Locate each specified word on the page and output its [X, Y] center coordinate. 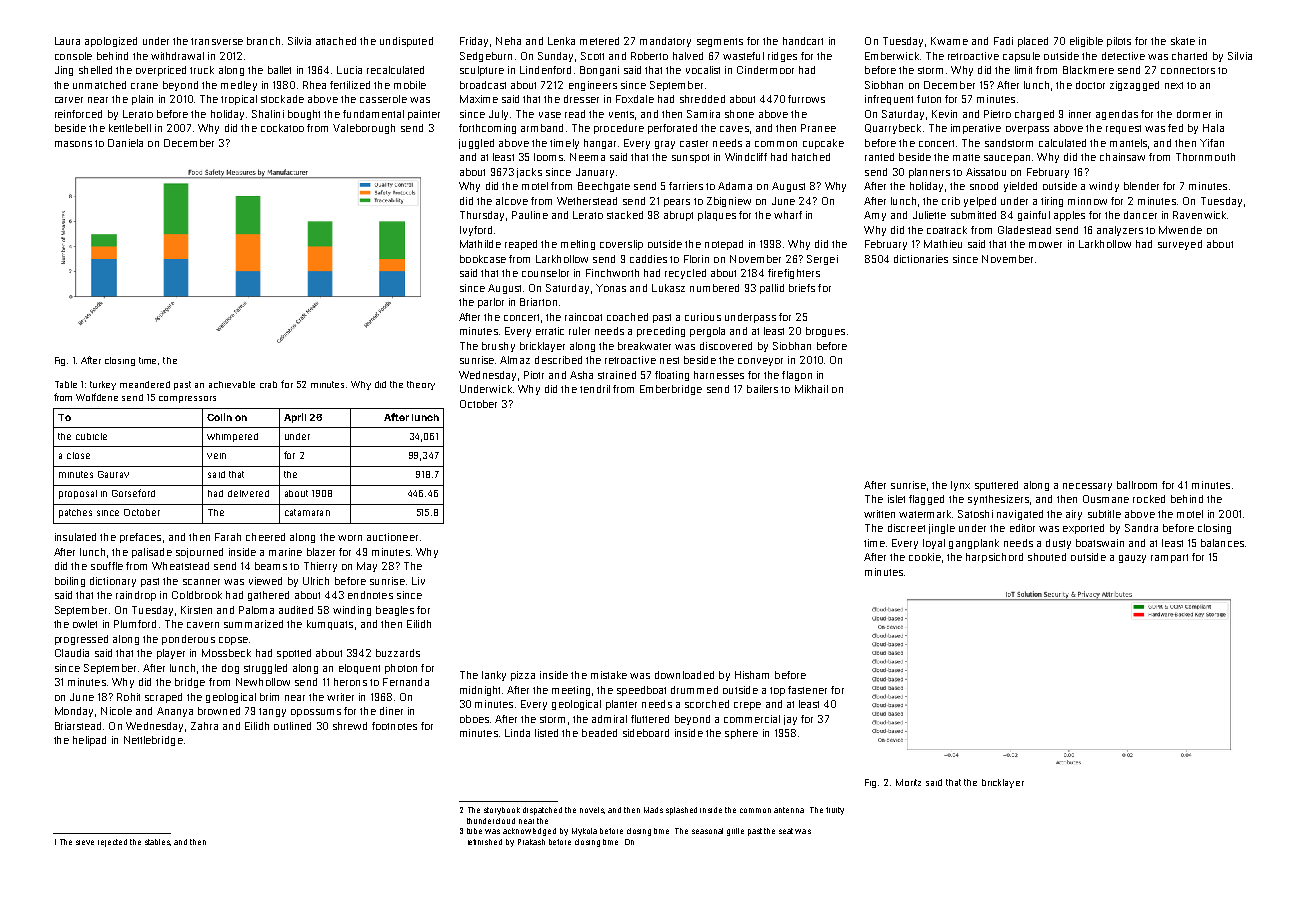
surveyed [1180, 245]
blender [1141, 186]
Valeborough [364, 129]
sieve [85, 842]
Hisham [752, 675]
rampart [1169, 558]
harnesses [719, 375]
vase [550, 115]
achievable [232, 384]
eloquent [359, 669]
